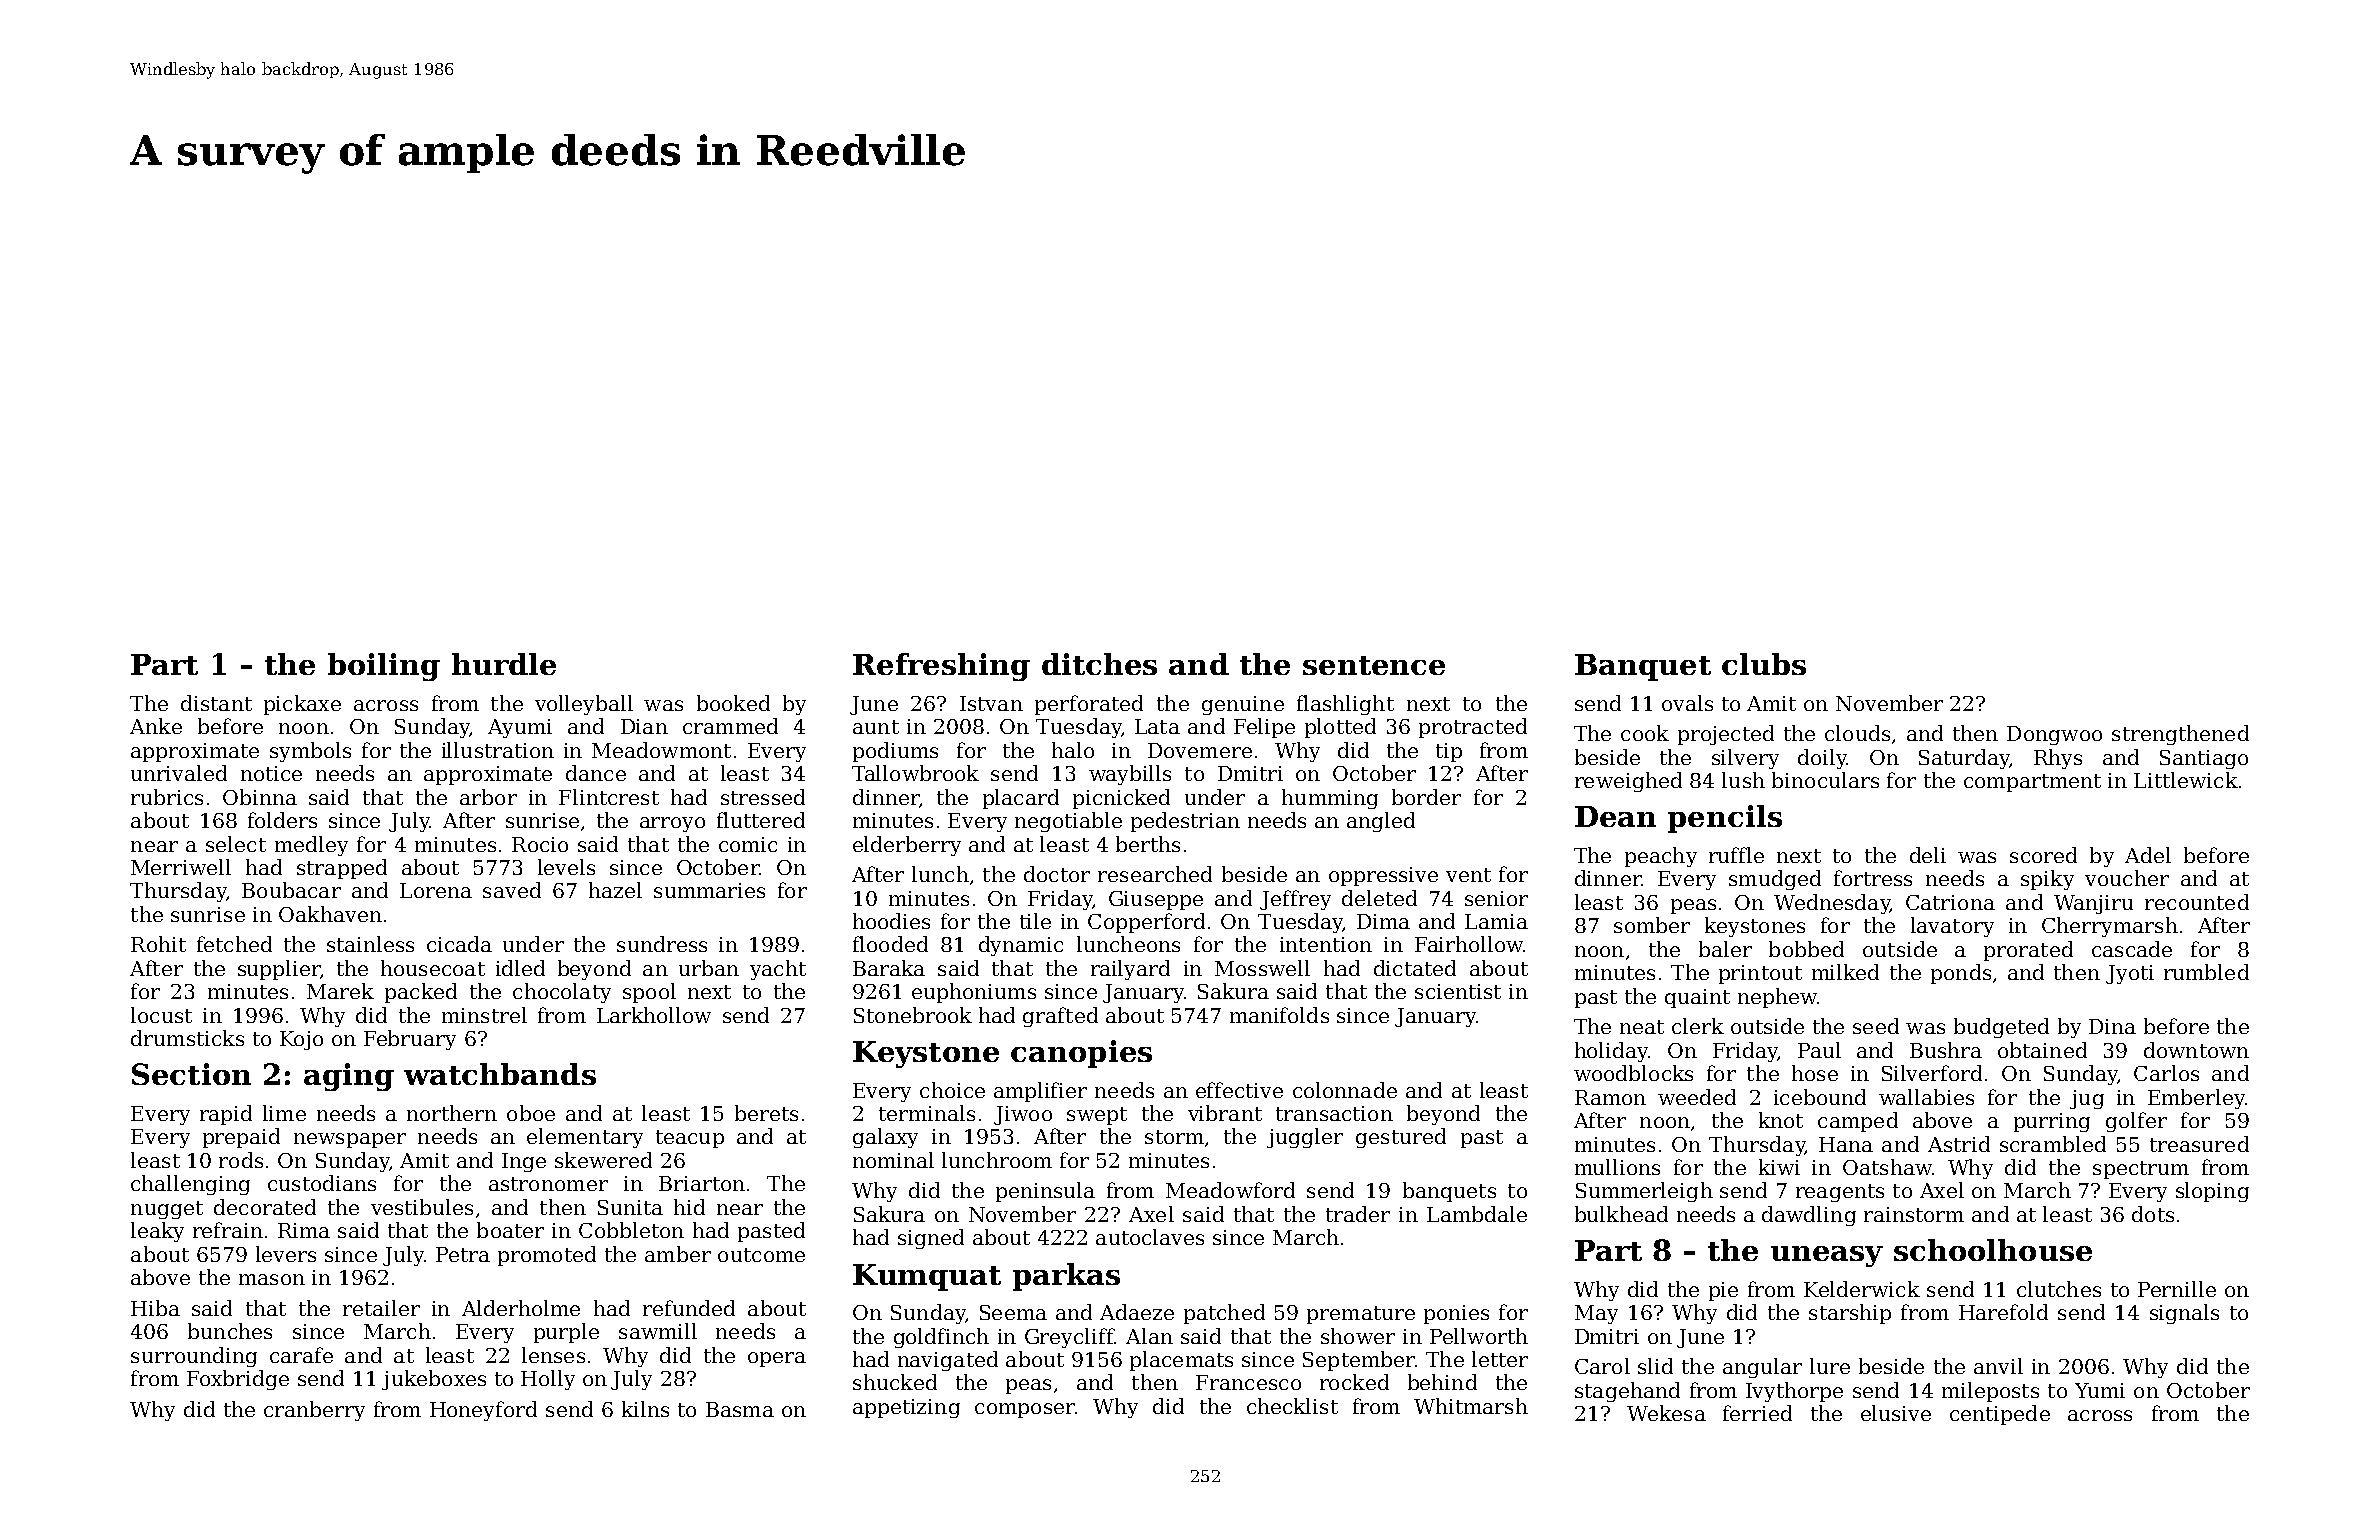 The height and width of the page is (1540, 2380). What do you see at coordinates (1081, 1054) in the page?
I see `canopies` at bounding box center [1081, 1054].
